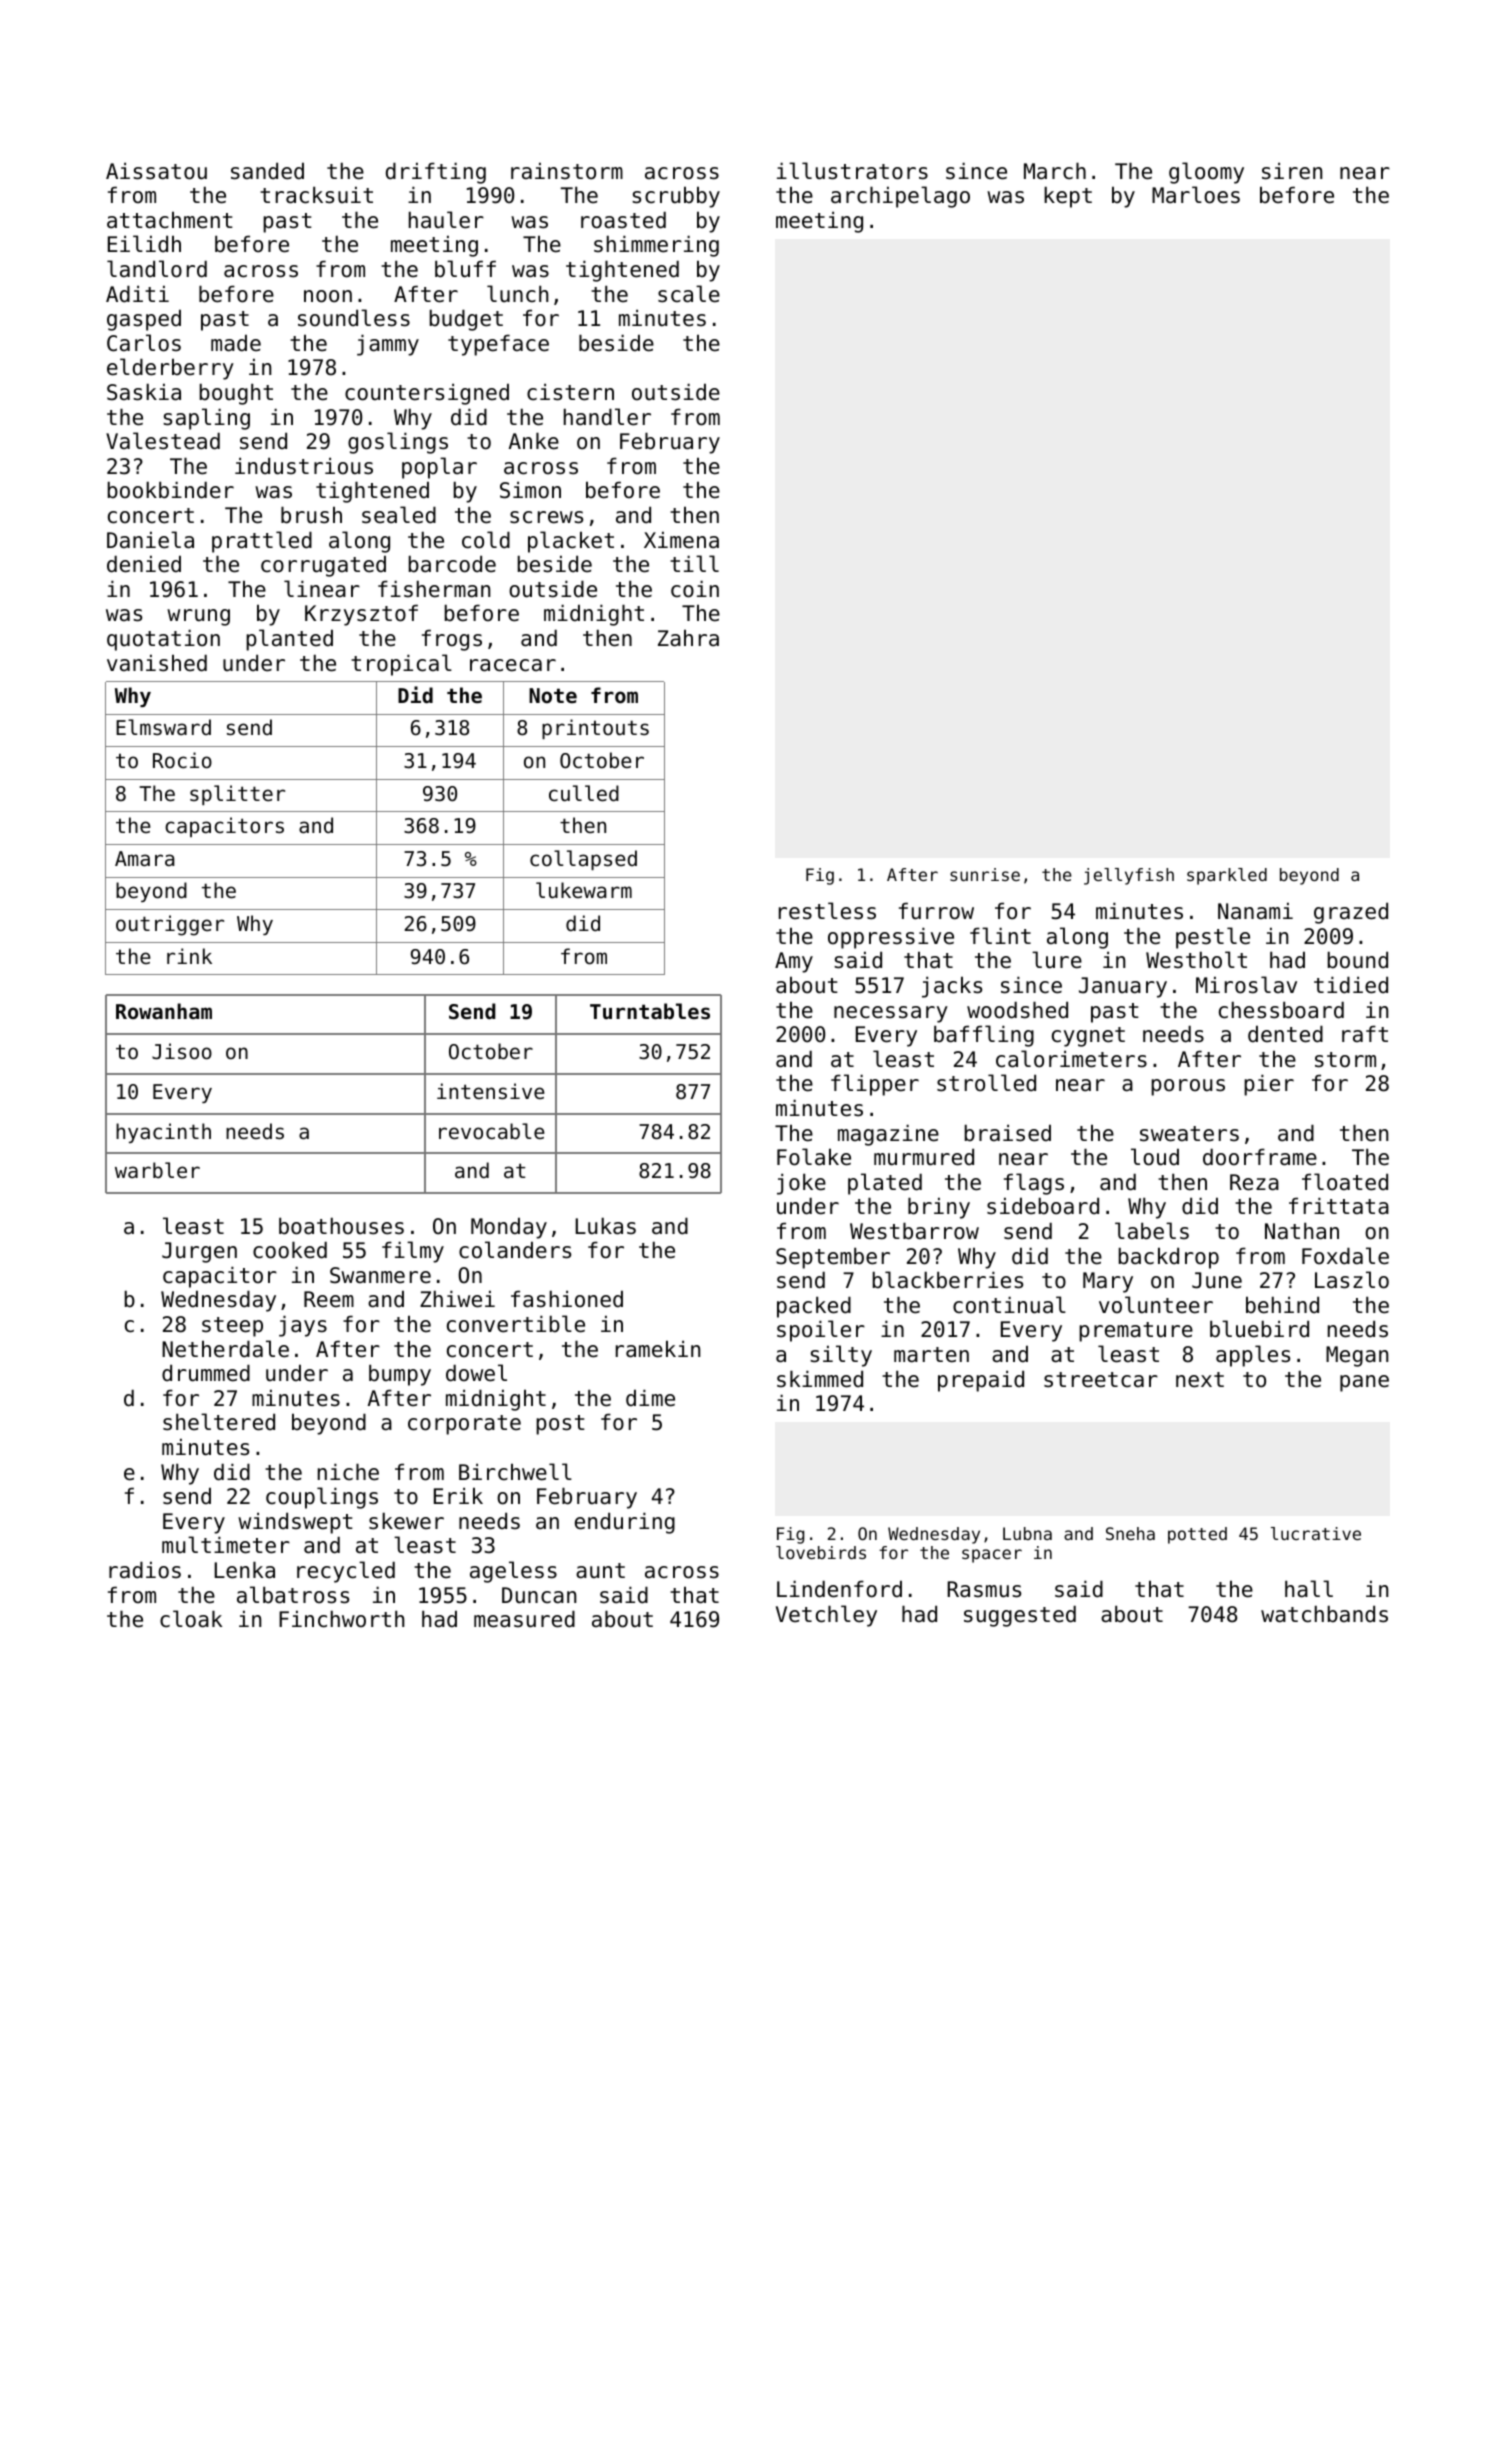  Describe the element at coordinates (436, 173) in the screenshot. I see `drifting` at that location.
